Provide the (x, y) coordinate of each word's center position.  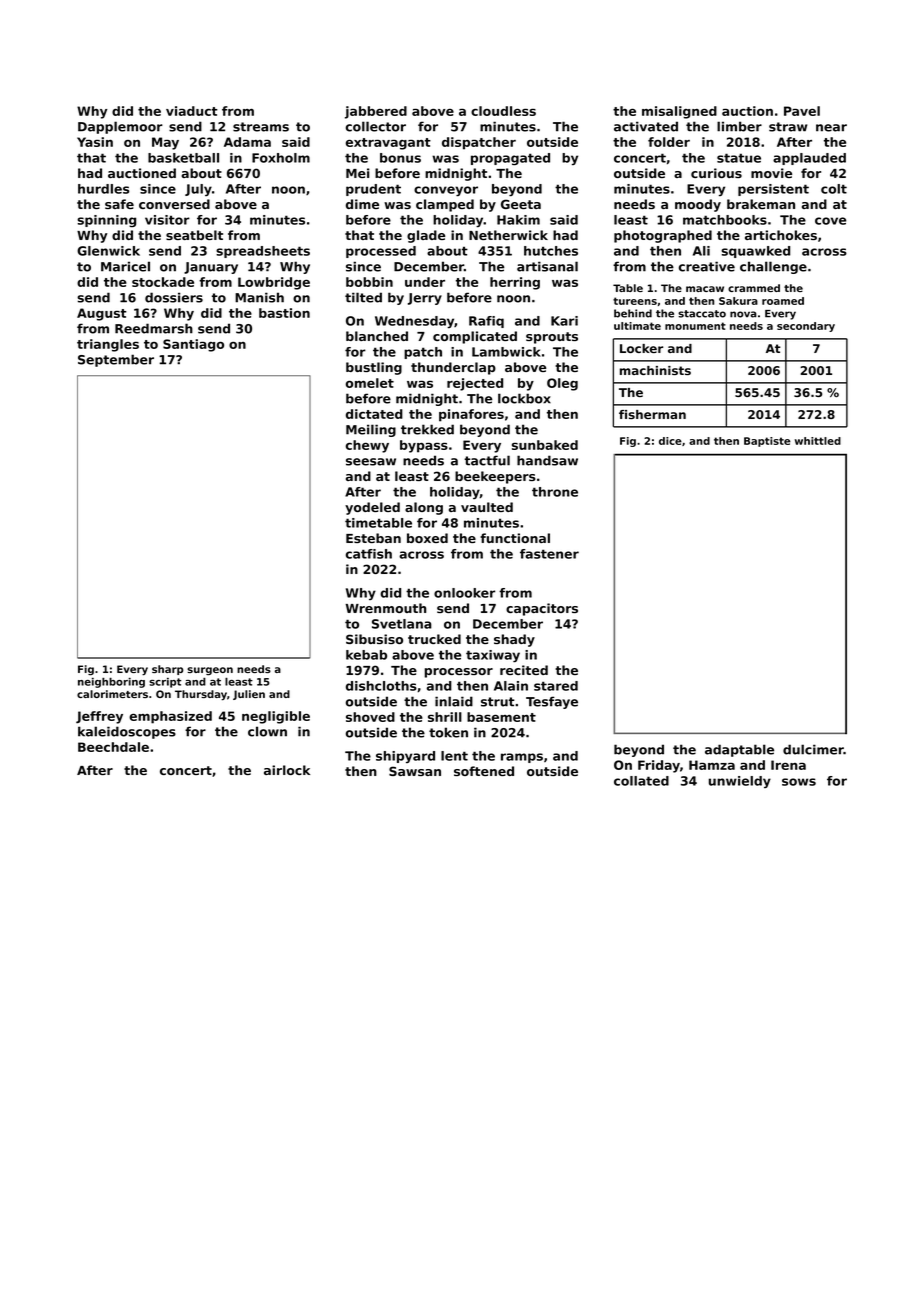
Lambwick (506, 352)
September (116, 360)
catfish (369, 554)
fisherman (652, 414)
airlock (287, 770)
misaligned (679, 112)
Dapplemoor (120, 127)
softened (484, 771)
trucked (434, 639)
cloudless (503, 111)
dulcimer (813, 749)
